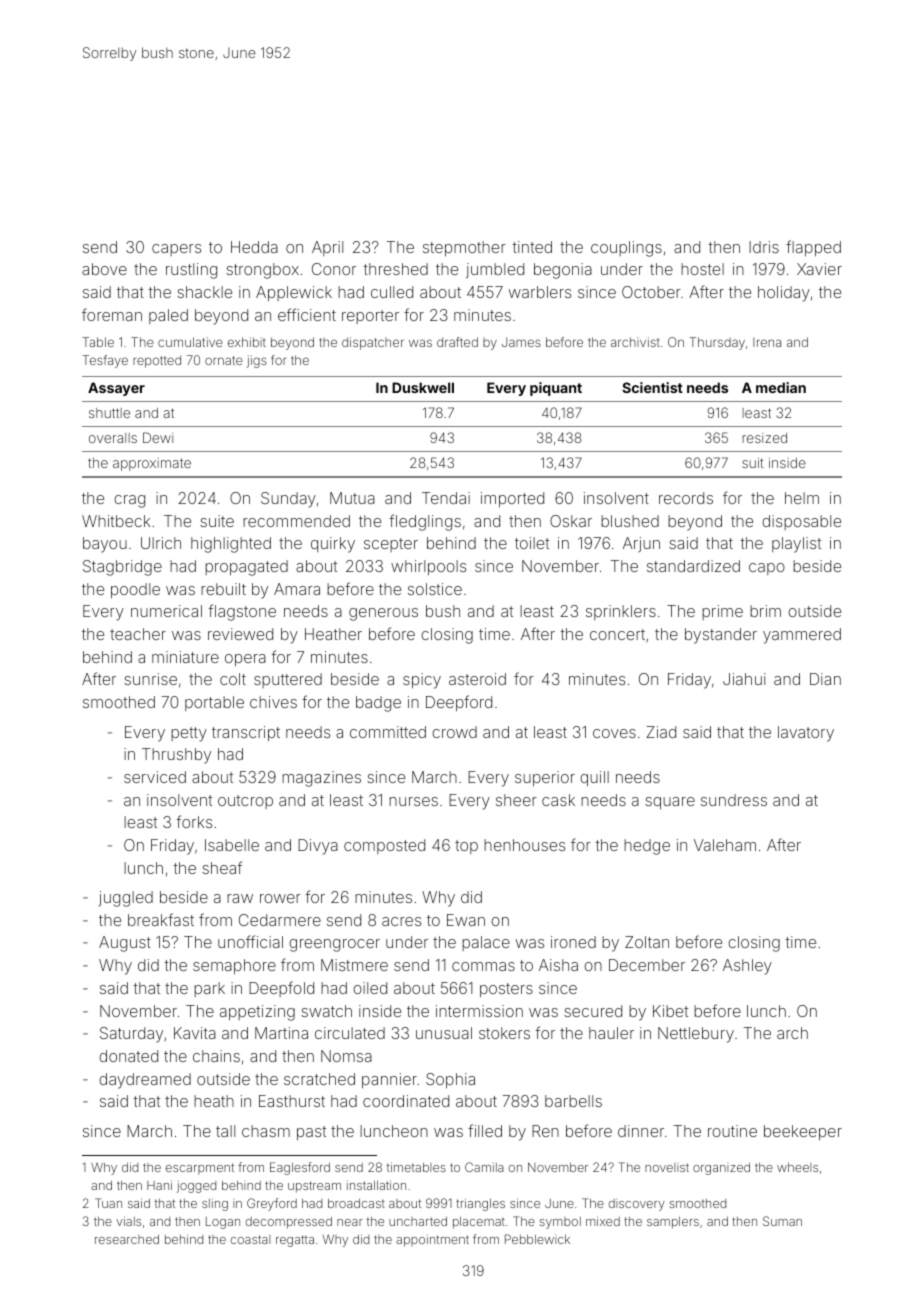 The image size is (924, 1308). Describe the element at coordinates (155, 777) in the screenshot. I see `serviced` at that location.
